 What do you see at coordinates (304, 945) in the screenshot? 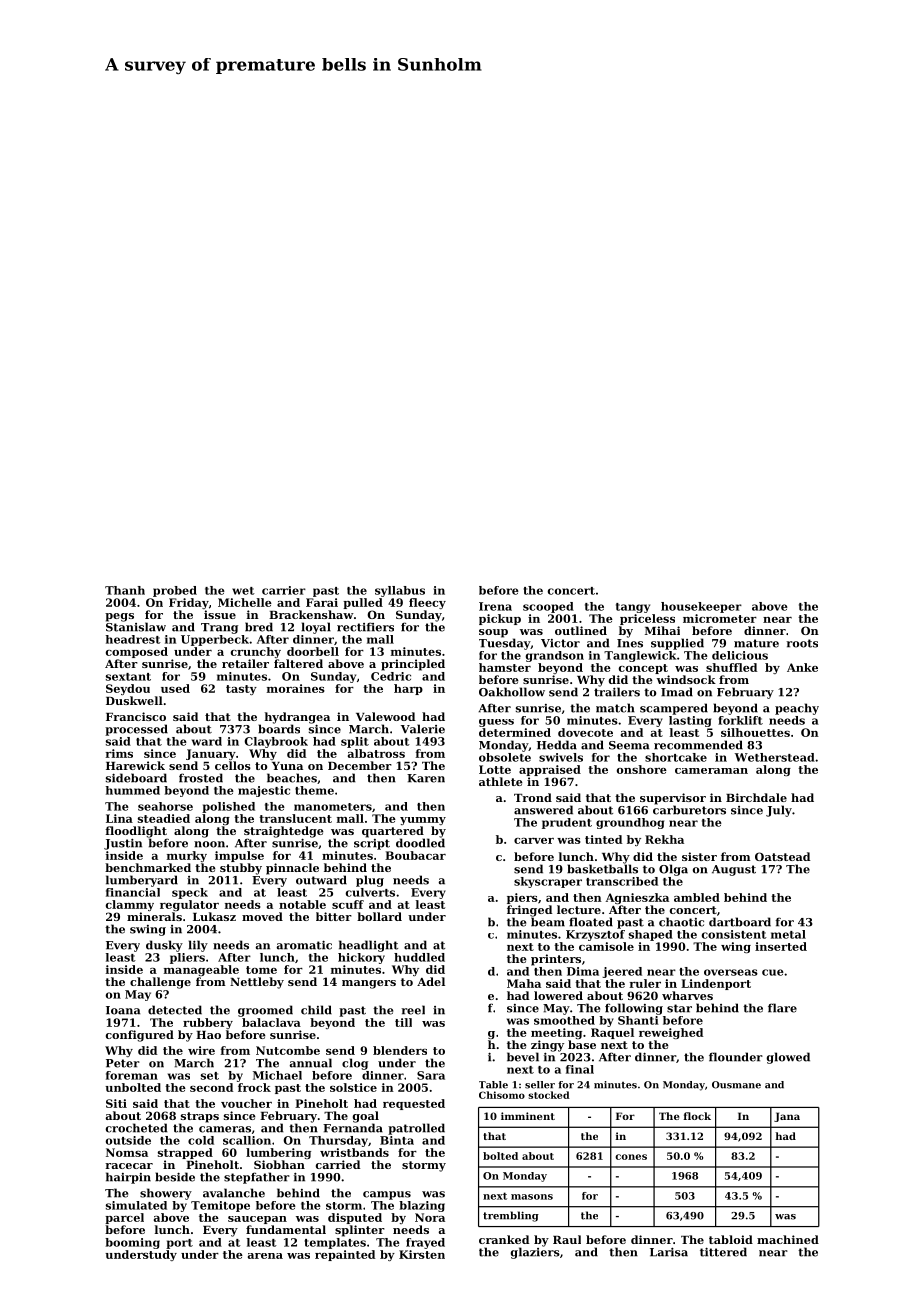
I see `aromatic` at bounding box center [304, 945].
